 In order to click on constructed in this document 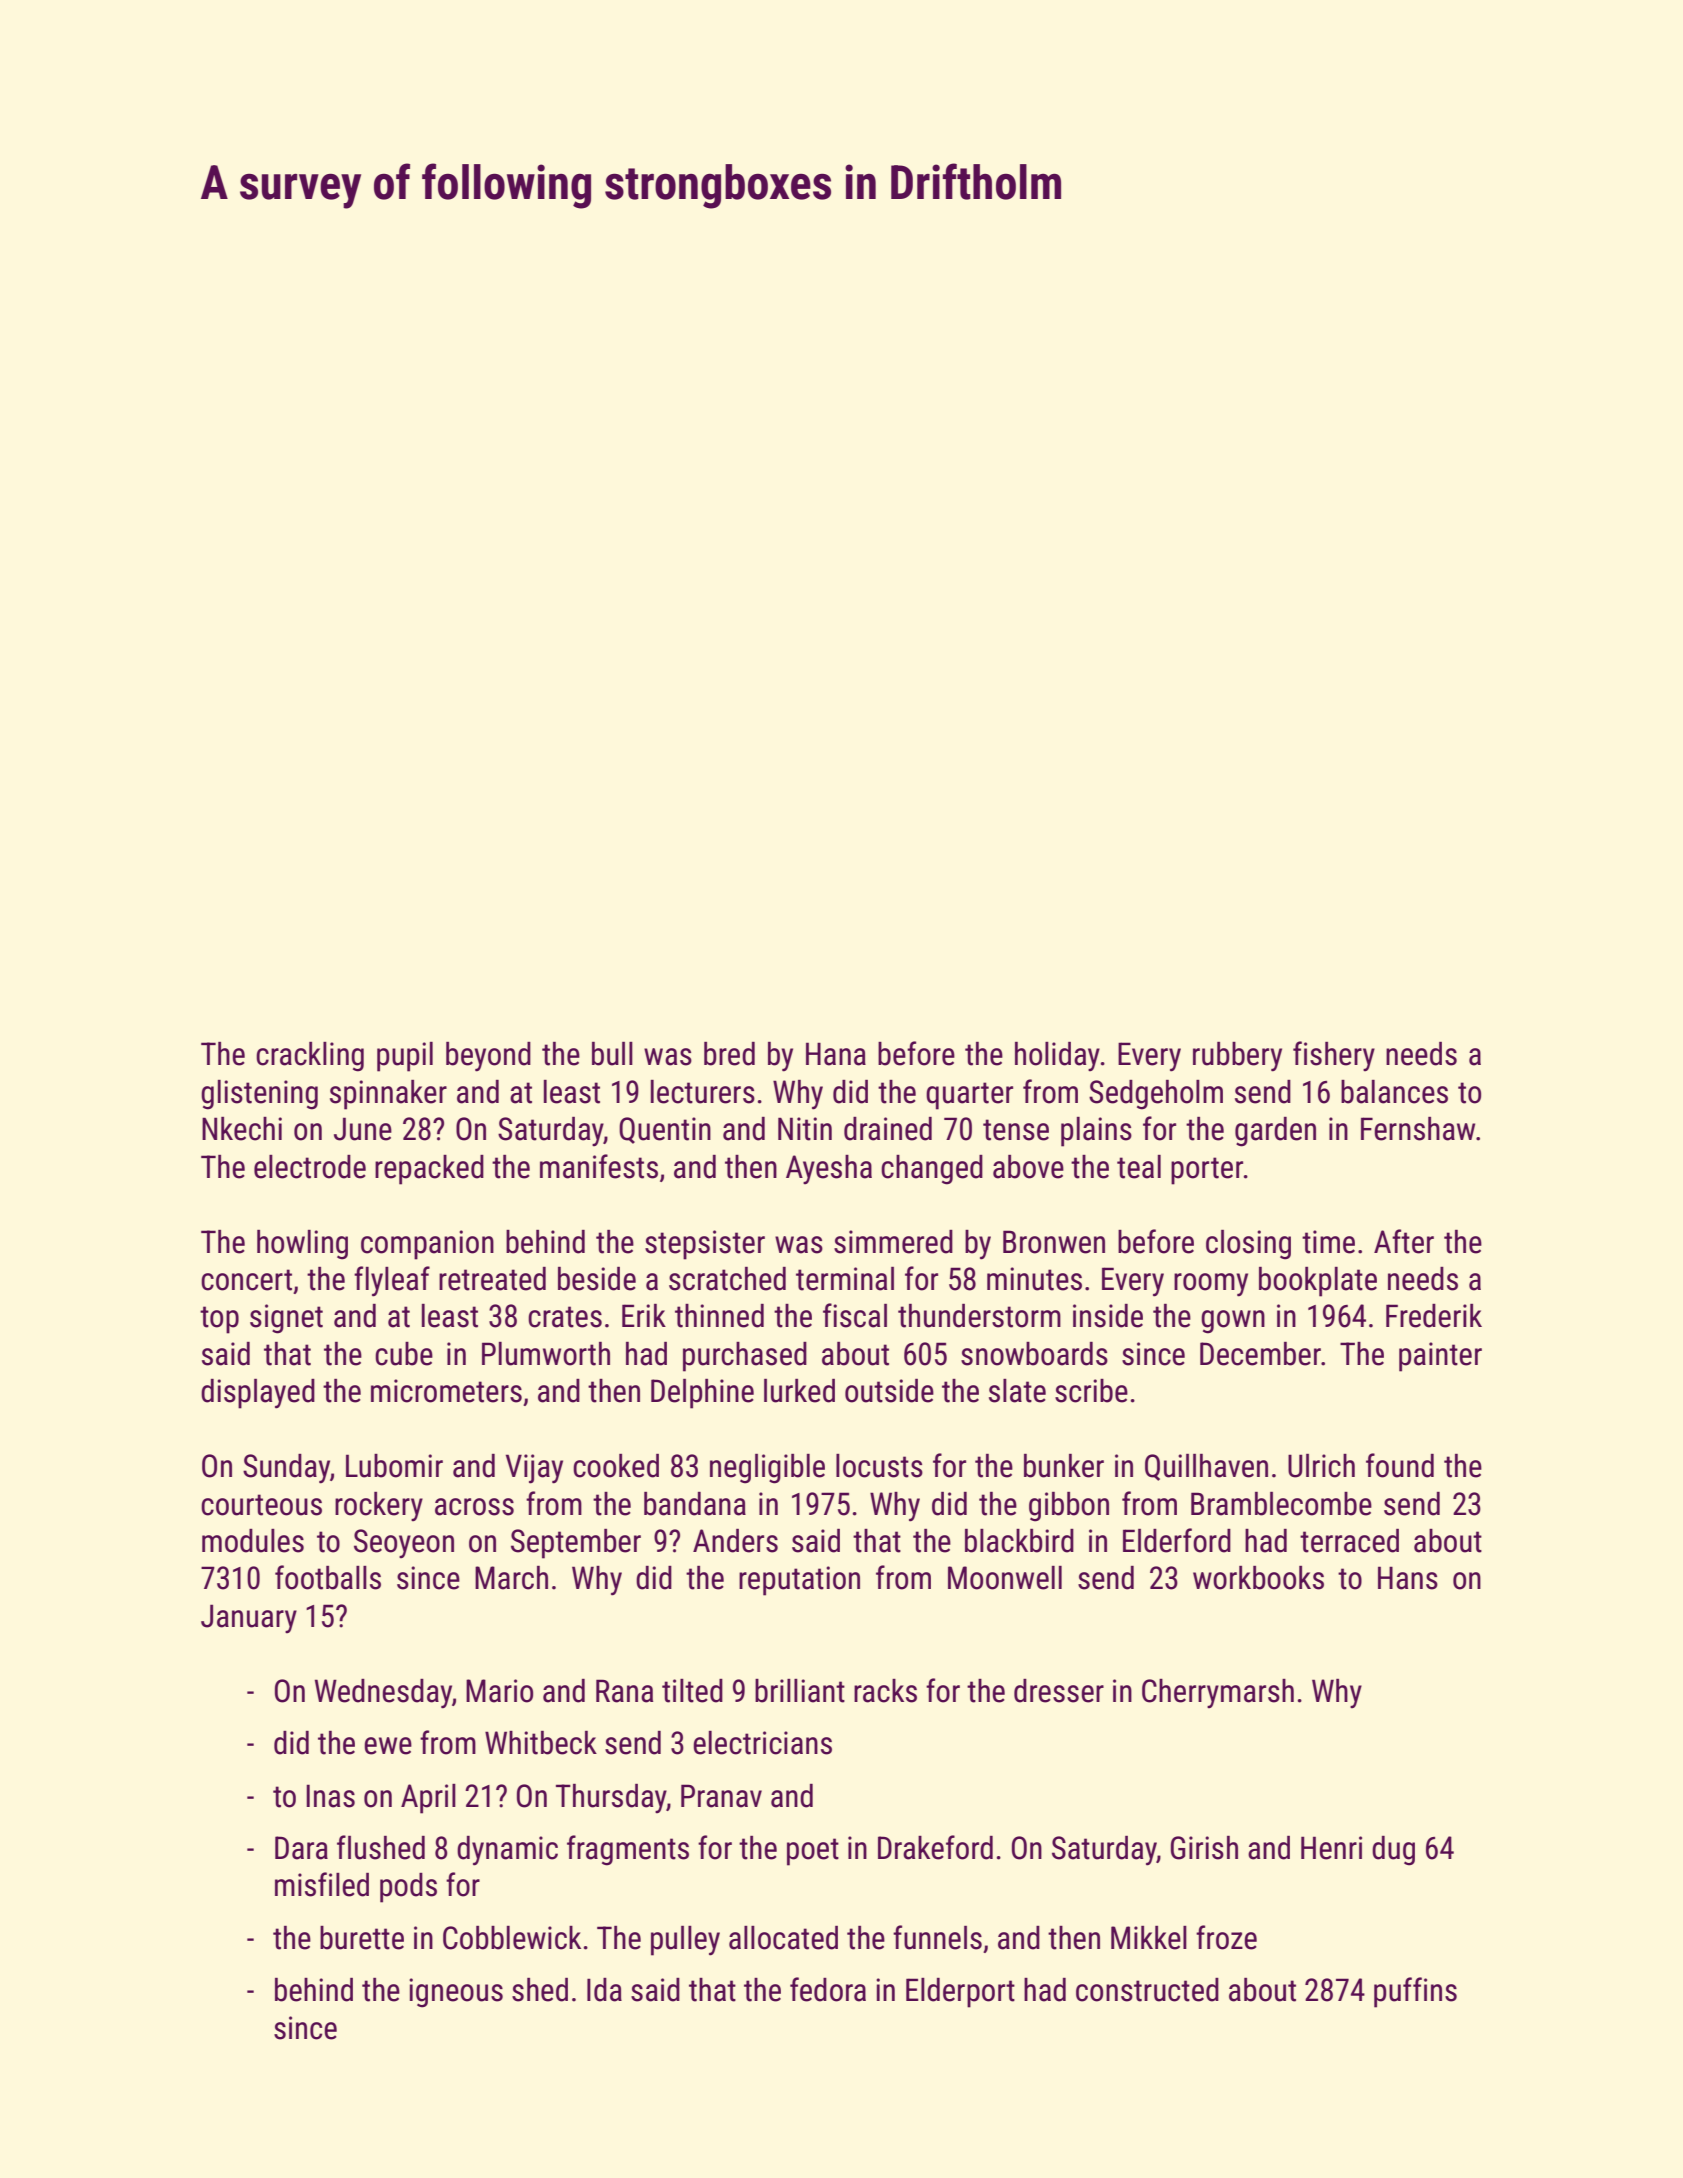, I will do `click(1147, 1990)`.
